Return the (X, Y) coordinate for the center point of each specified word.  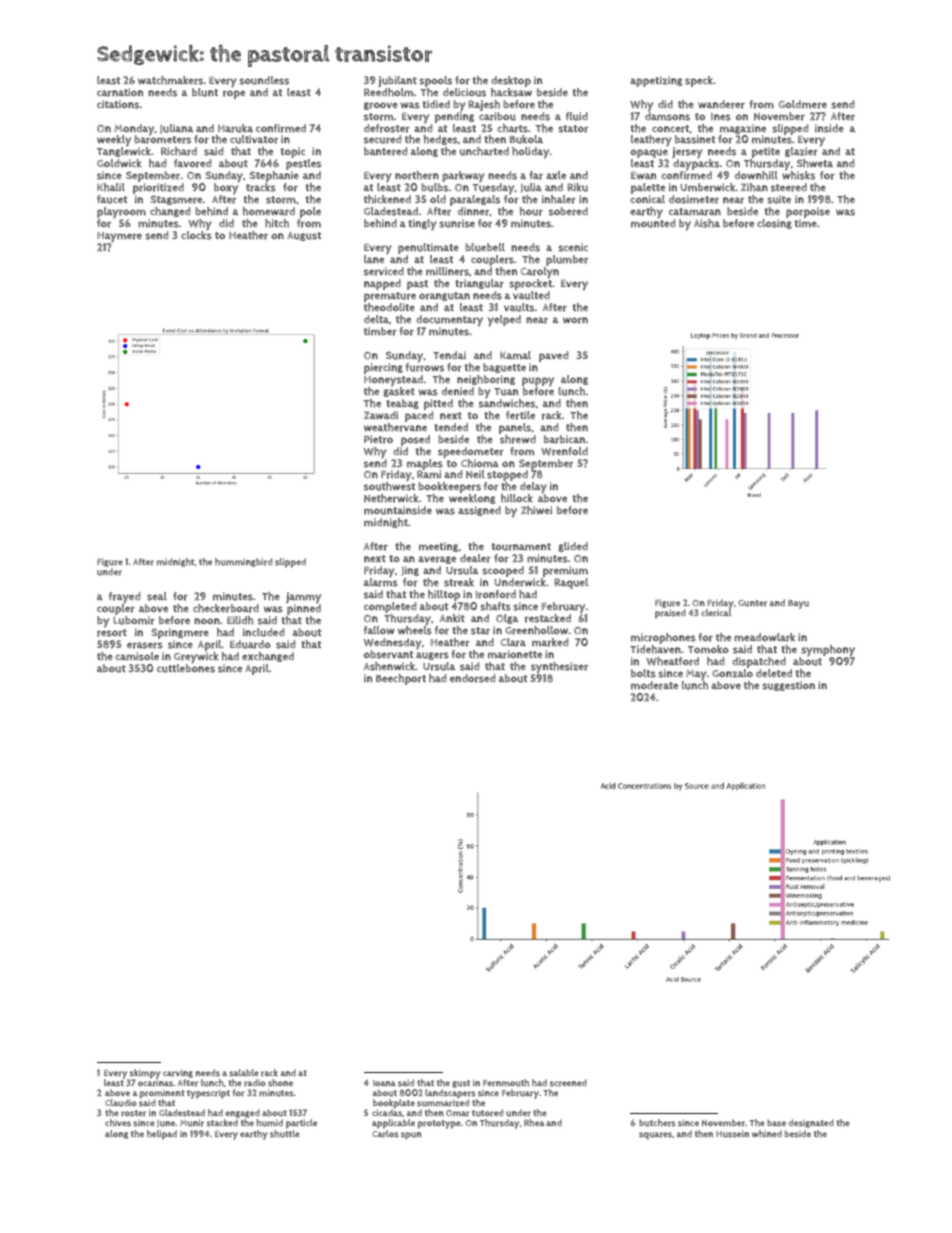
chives (118, 1123)
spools (435, 81)
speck (699, 81)
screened (568, 1083)
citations (118, 104)
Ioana (384, 1083)
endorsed (473, 678)
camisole (137, 656)
